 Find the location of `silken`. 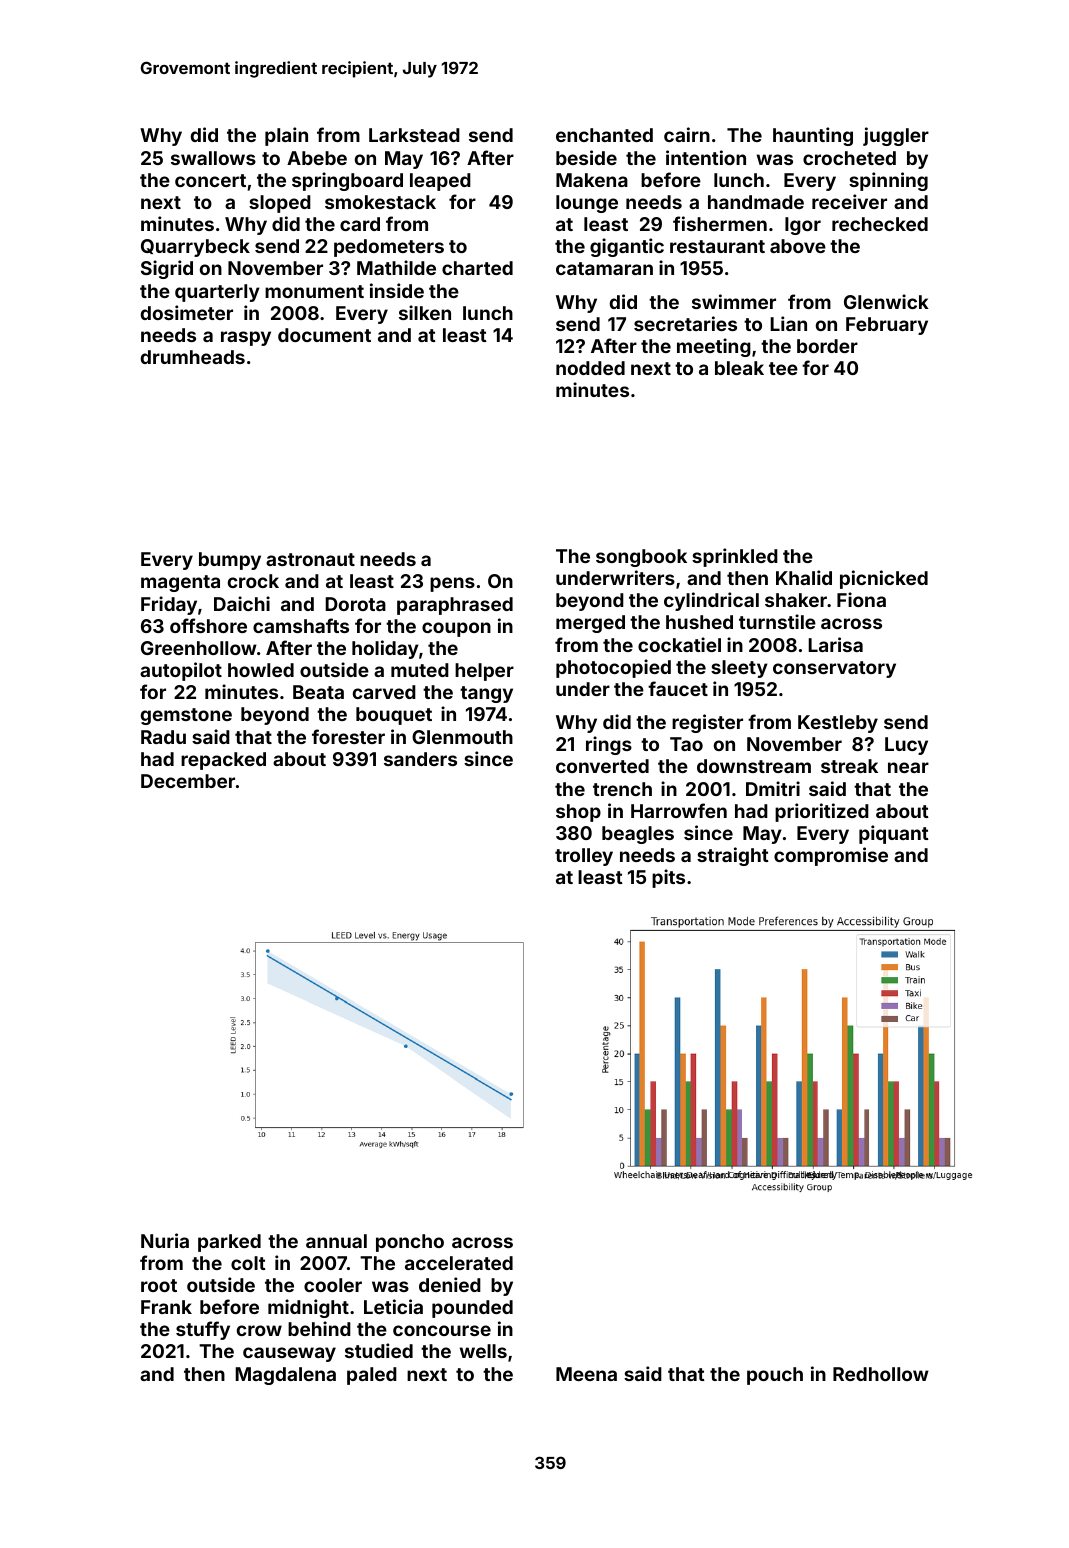

silken is located at coordinates (425, 312).
